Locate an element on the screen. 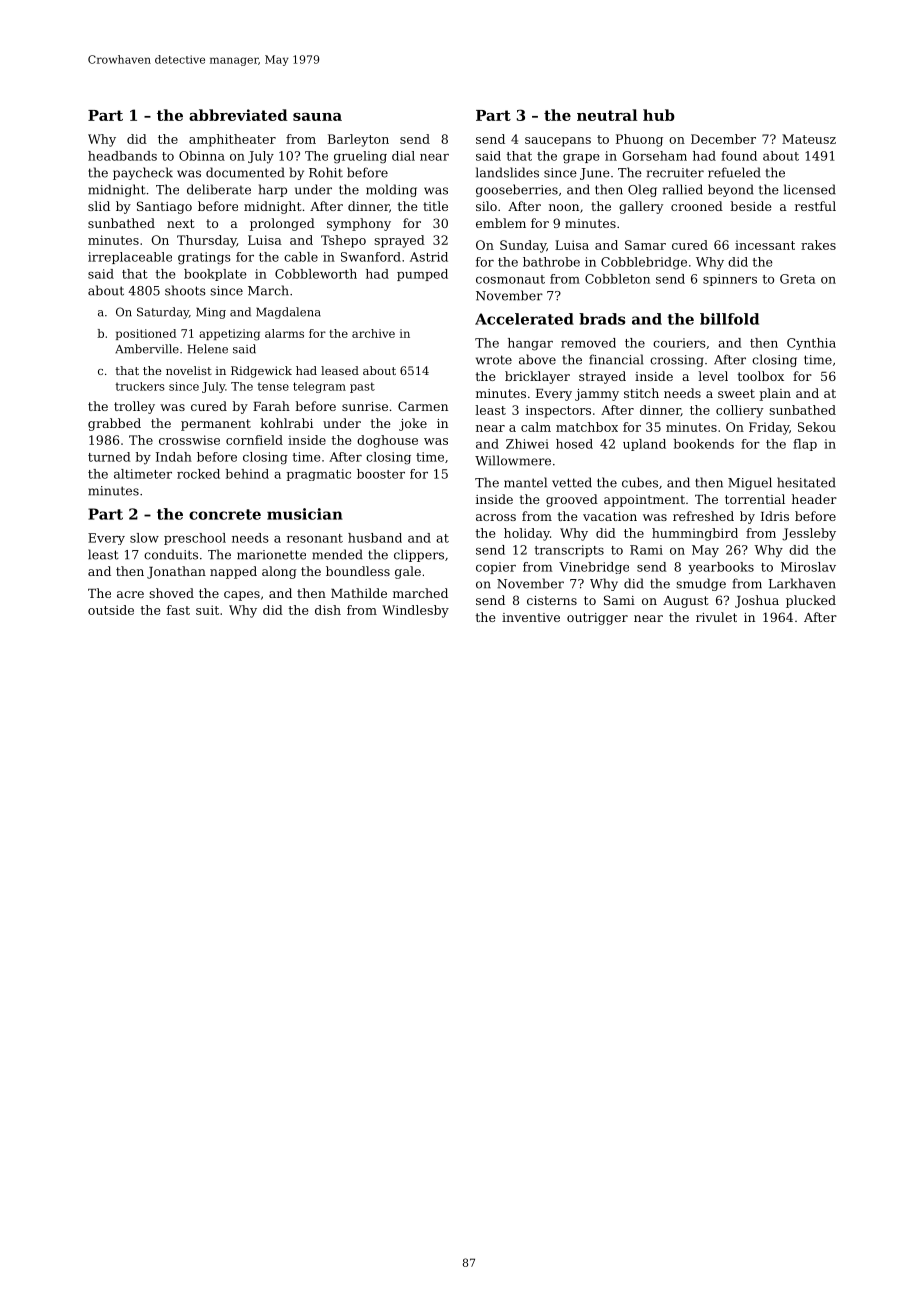 Image resolution: width=924 pixels, height=1311 pixels. cable is located at coordinates (301, 257).
